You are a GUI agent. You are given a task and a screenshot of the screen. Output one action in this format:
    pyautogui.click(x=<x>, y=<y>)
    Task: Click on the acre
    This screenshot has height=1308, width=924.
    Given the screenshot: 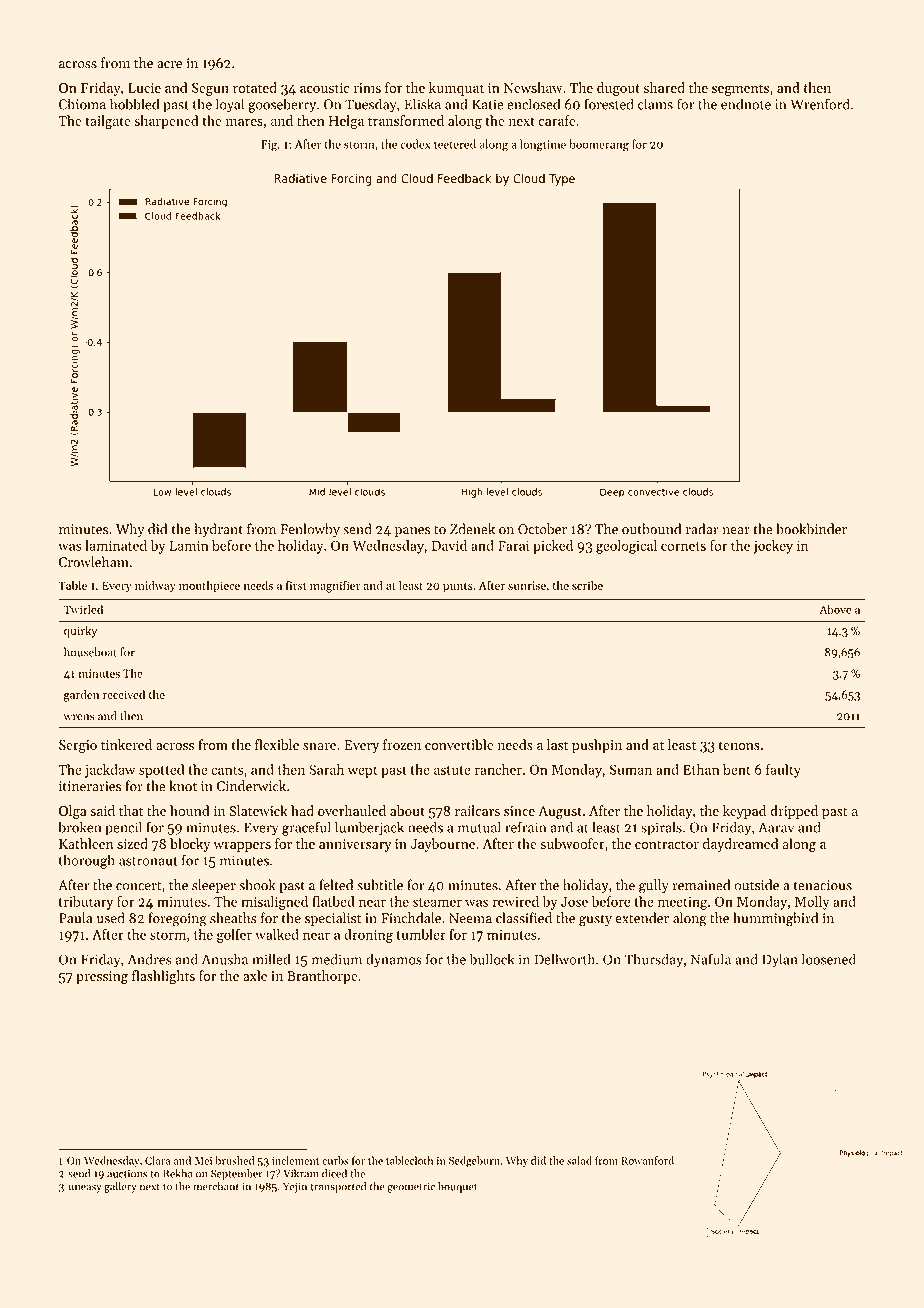 What is the action you would take?
    pyautogui.click(x=169, y=65)
